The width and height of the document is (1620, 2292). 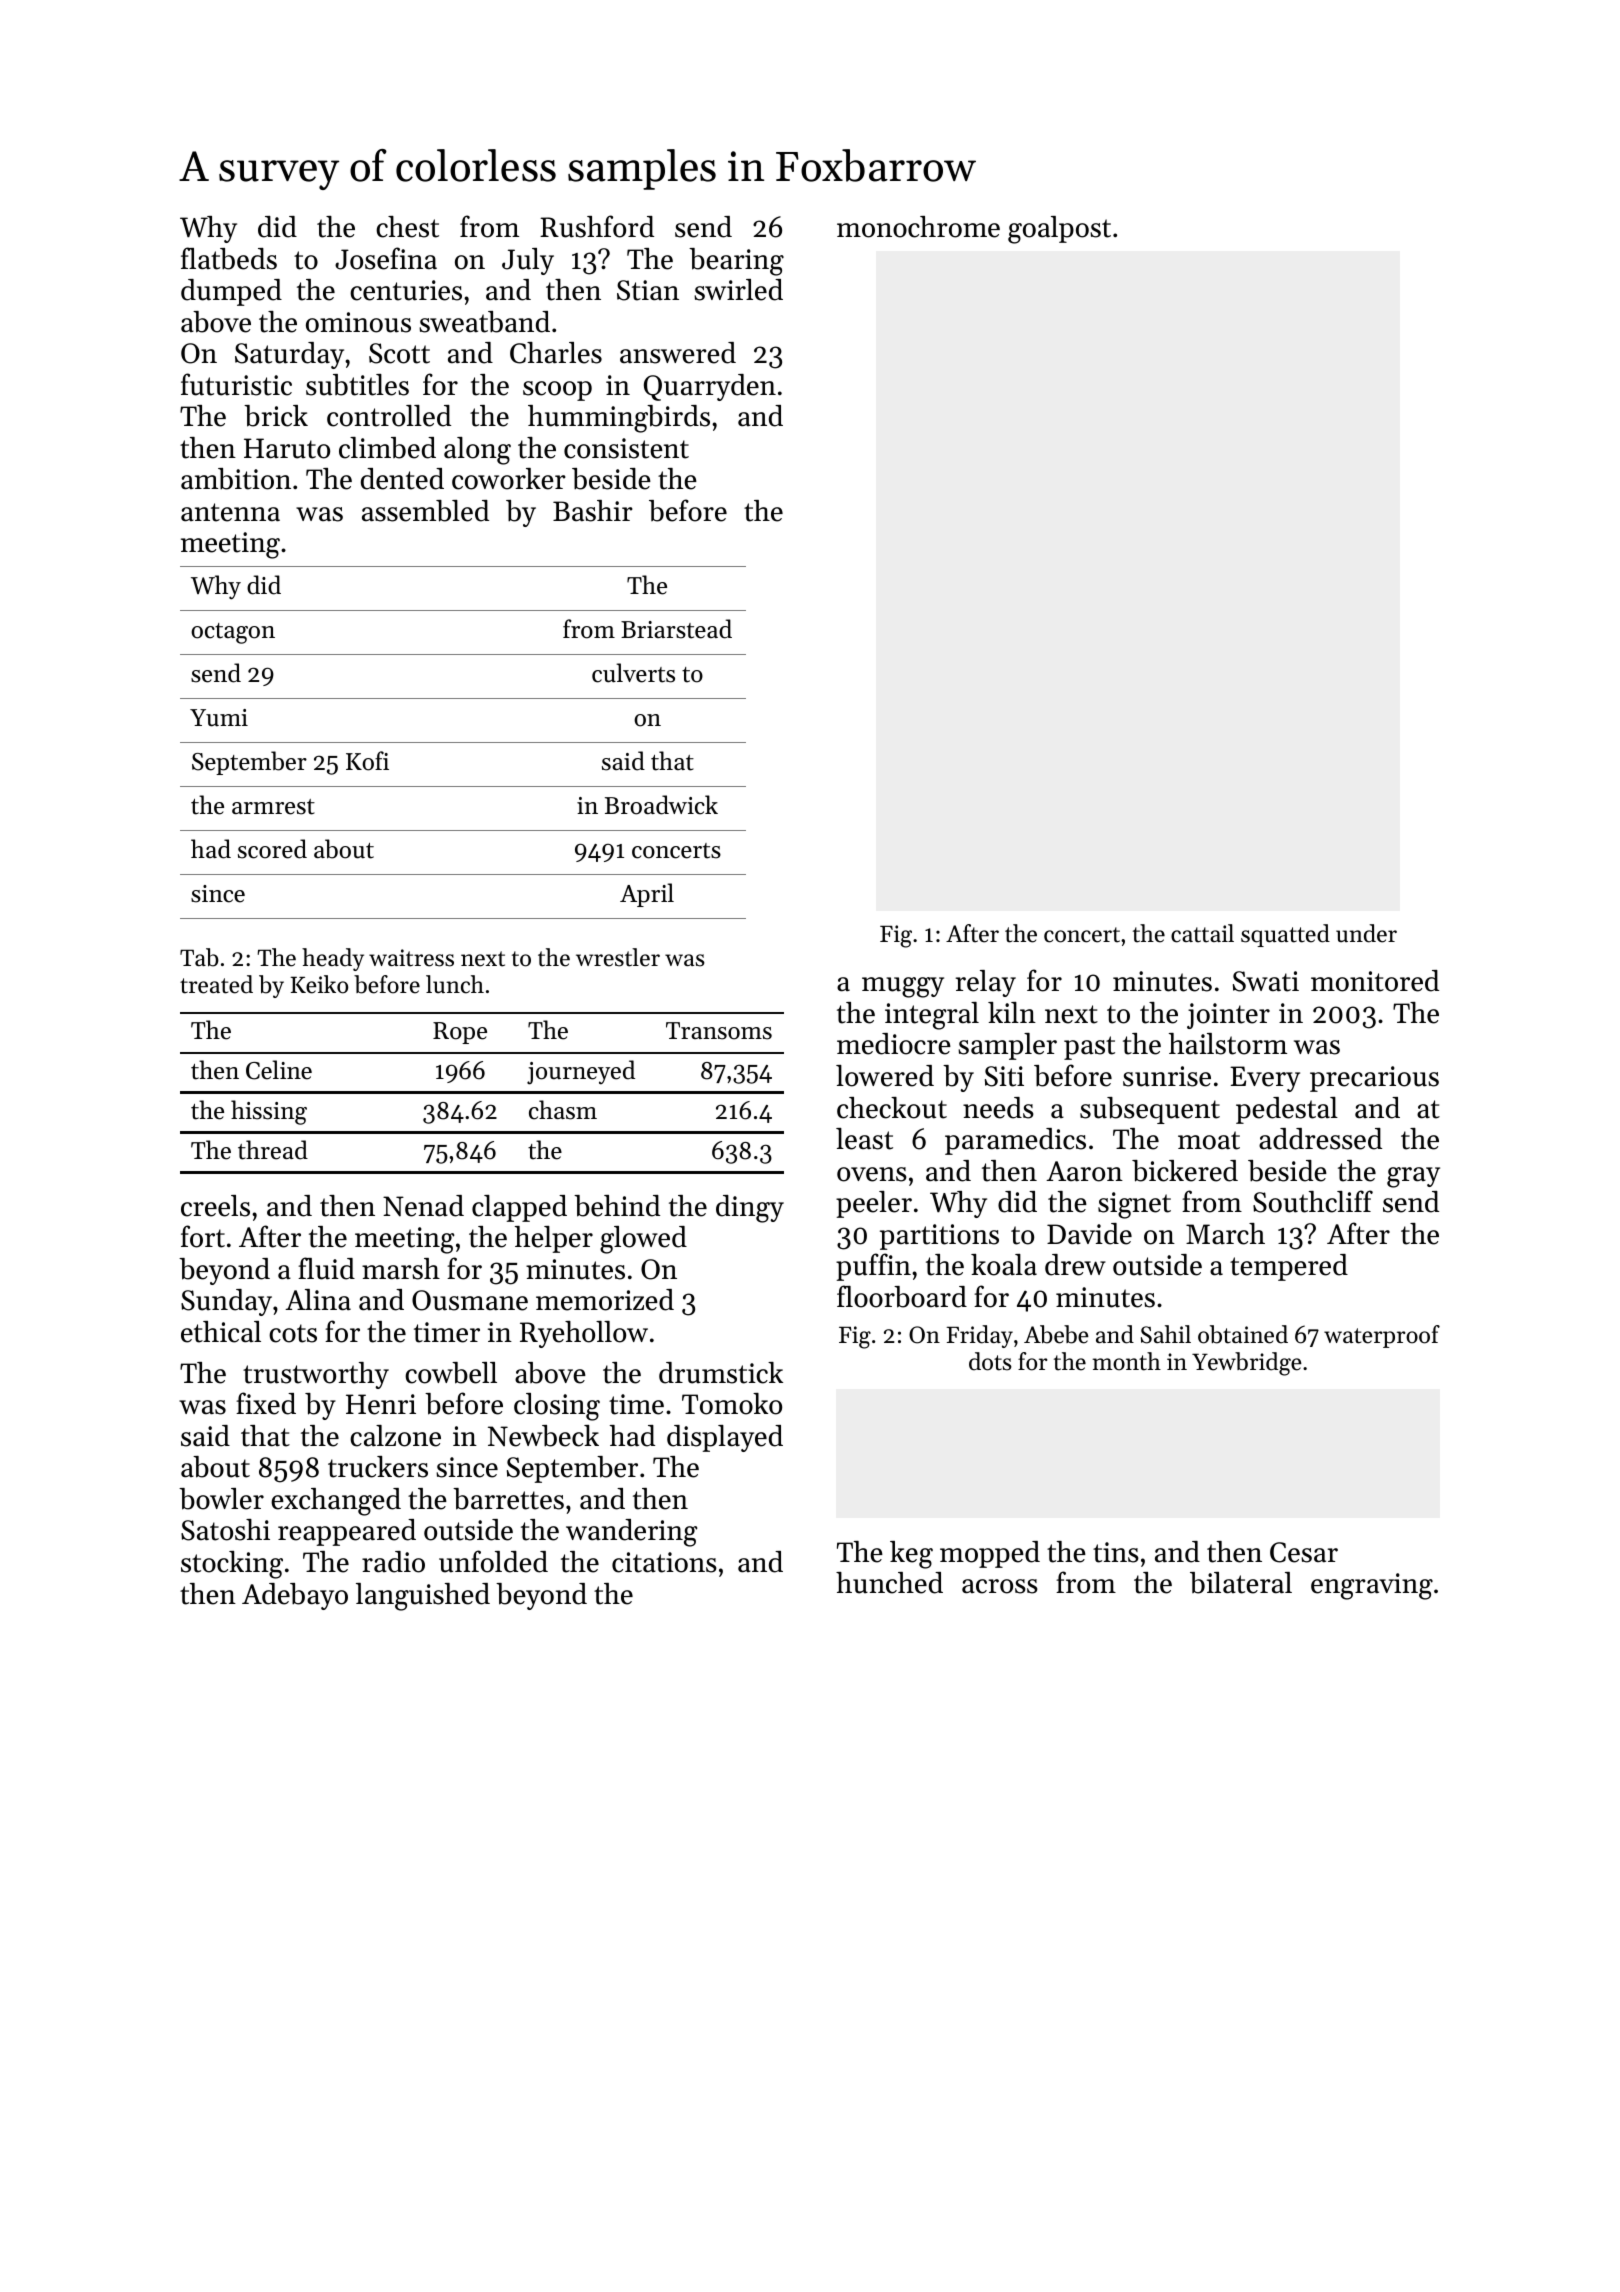 What do you see at coordinates (1089, 1048) in the document?
I see `past` at bounding box center [1089, 1048].
